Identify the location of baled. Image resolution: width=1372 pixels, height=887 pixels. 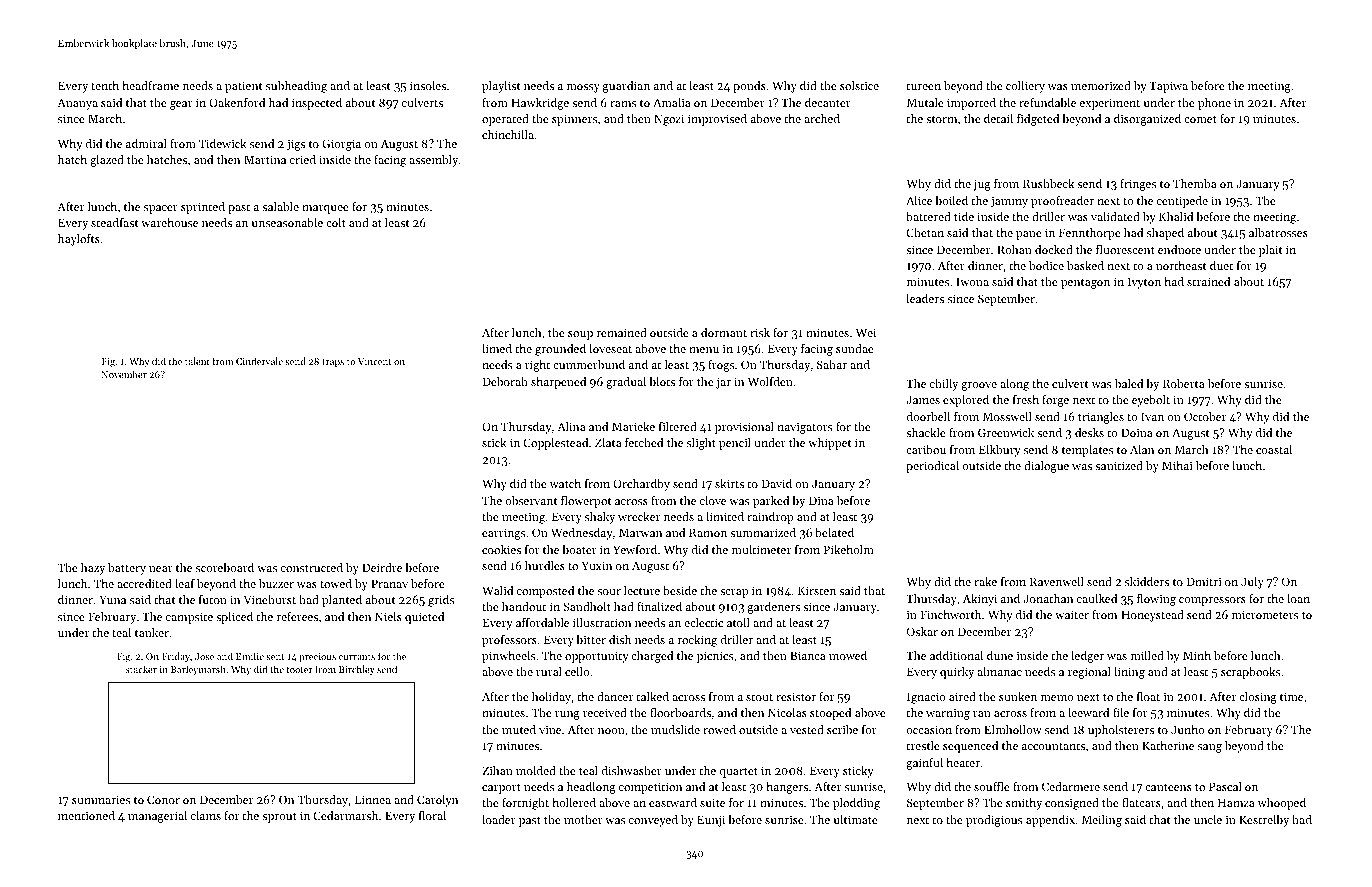
(1129, 383).
